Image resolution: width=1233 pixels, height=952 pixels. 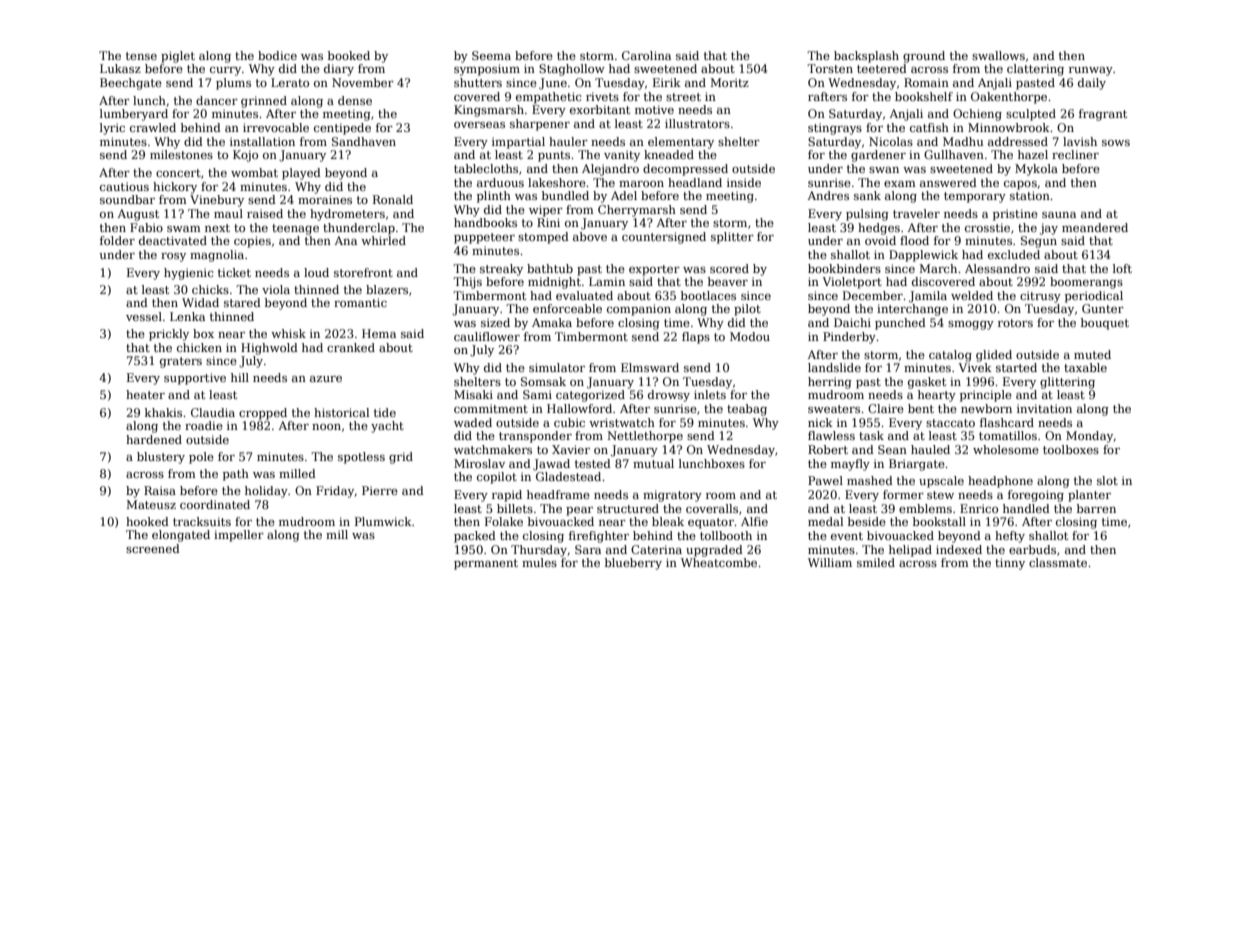 What do you see at coordinates (650, 367) in the image?
I see `Elmsward` at bounding box center [650, 367].
